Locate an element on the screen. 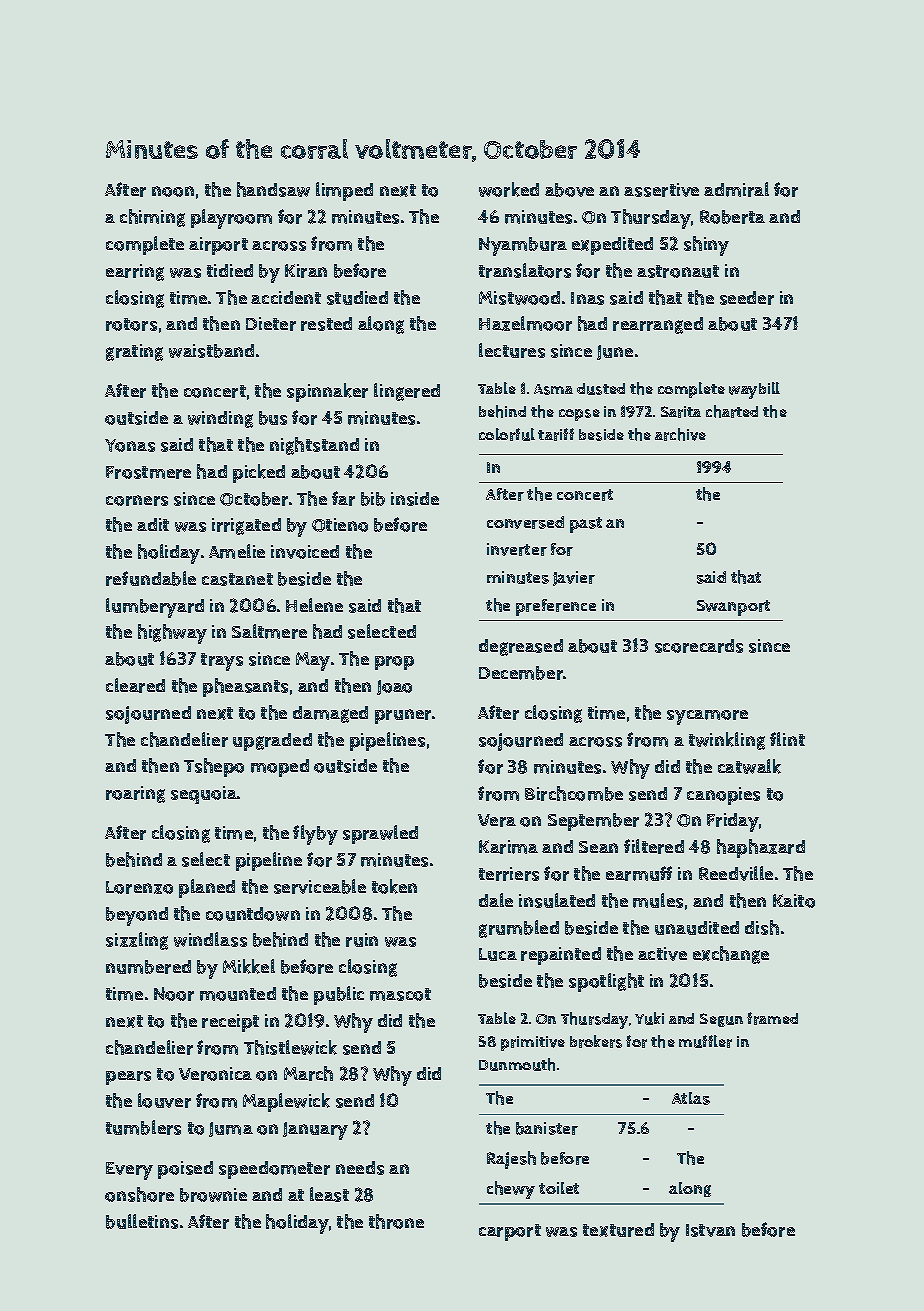 Image resolution: width=924 pixels, height=1311 pixels. Nyambura is located at coordinates (523, 246).
